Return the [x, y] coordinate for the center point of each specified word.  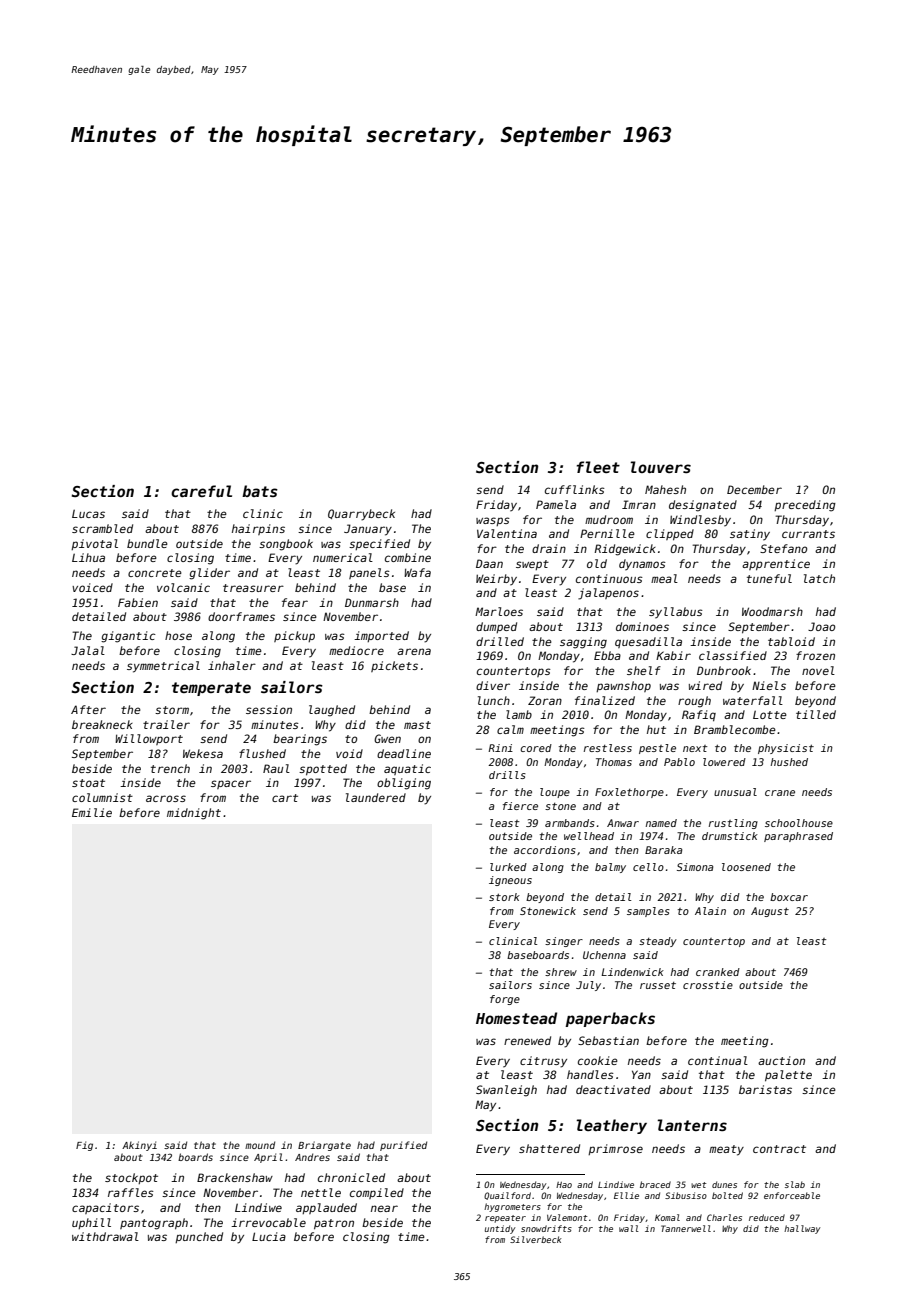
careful [201, 491]
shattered [549, 1148]
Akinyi [139, 1146]
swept [532, 565]
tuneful [769, 578]
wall [629, 1228]
